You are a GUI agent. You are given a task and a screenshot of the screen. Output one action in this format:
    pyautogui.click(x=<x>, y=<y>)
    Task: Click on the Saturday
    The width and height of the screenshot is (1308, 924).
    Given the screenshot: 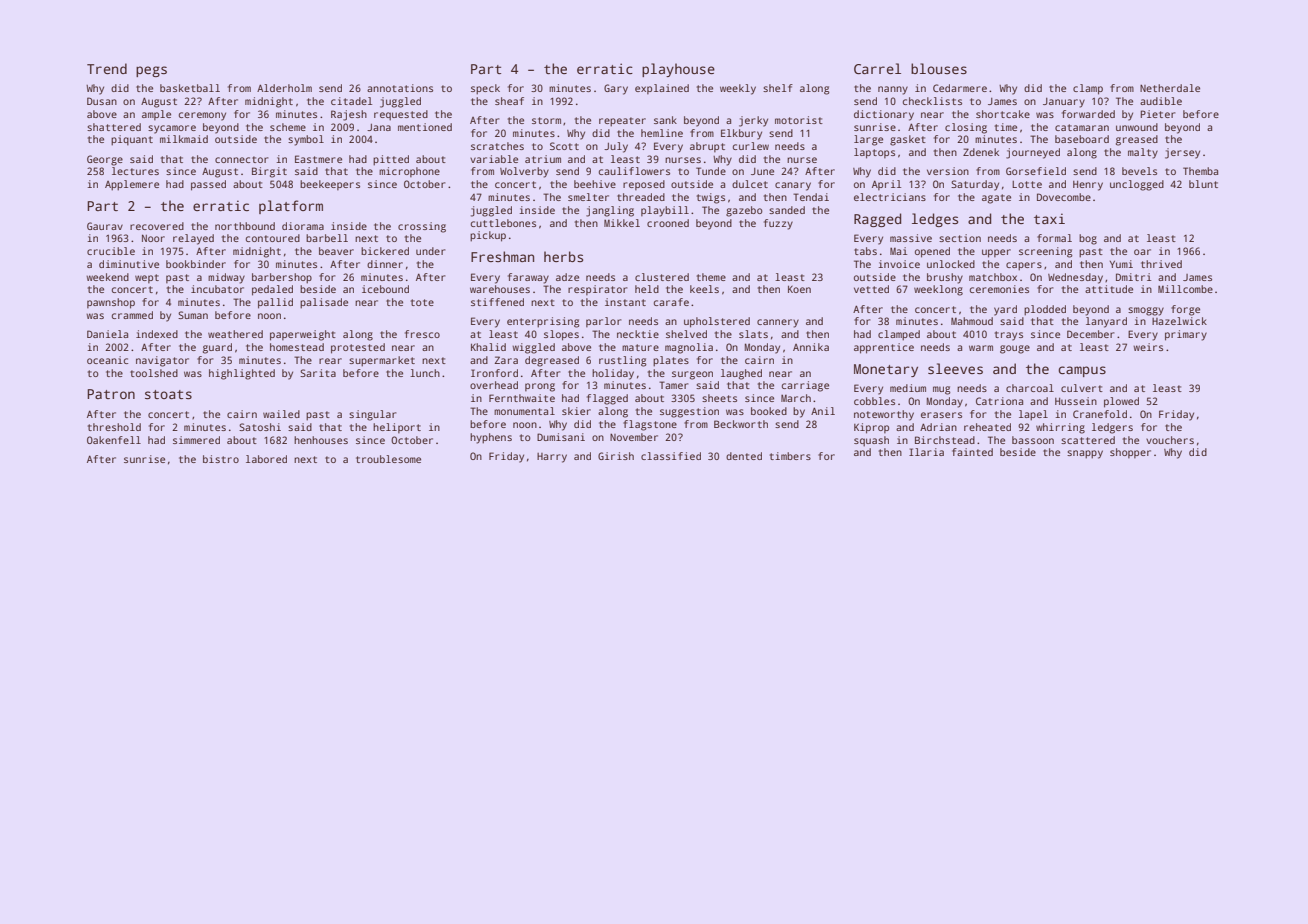 What is the action you would take?
    pyautogui.click(x=975, y=185)
